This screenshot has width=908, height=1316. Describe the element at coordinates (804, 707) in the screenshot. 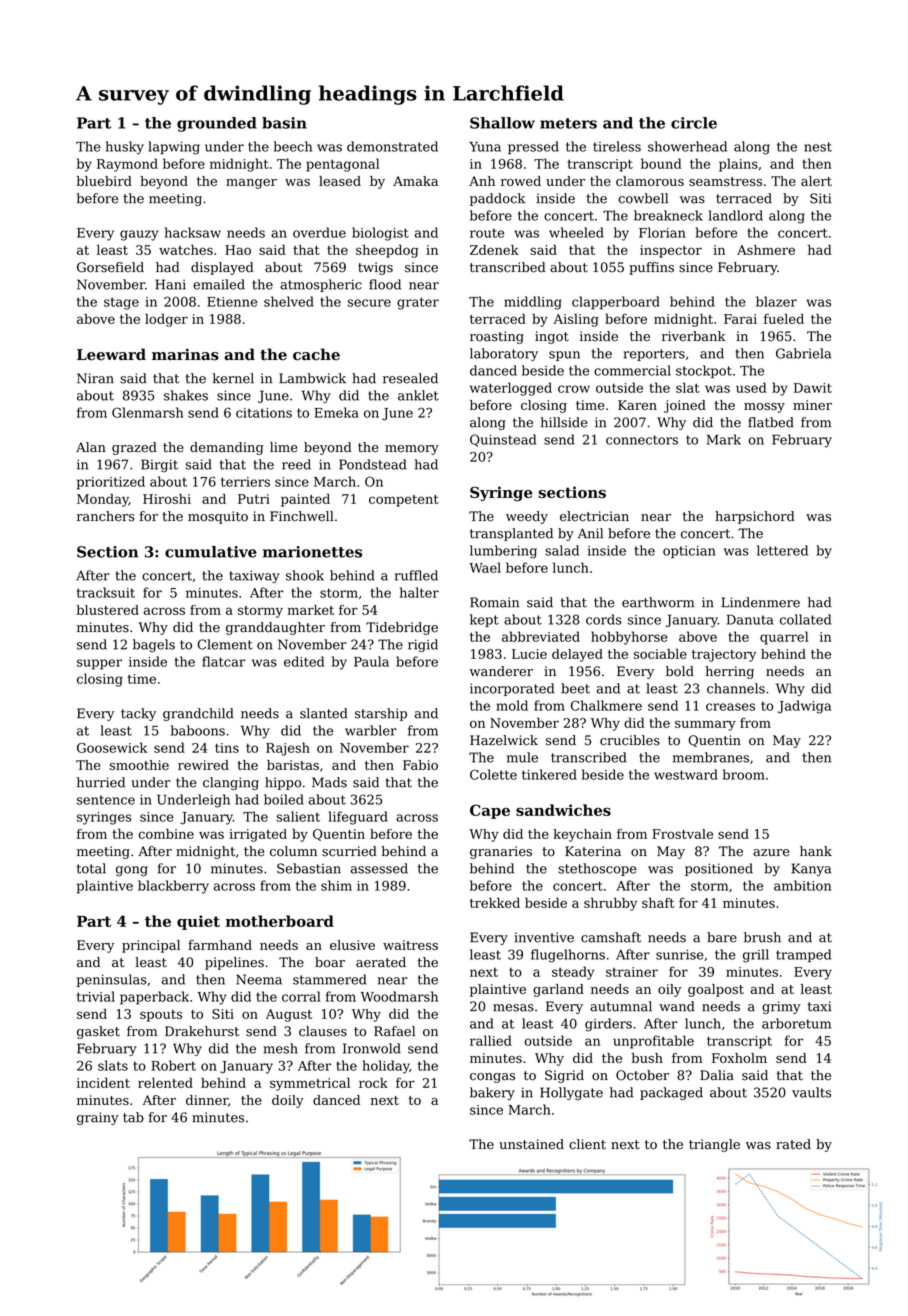

I see `Jadwiga` at that location.
